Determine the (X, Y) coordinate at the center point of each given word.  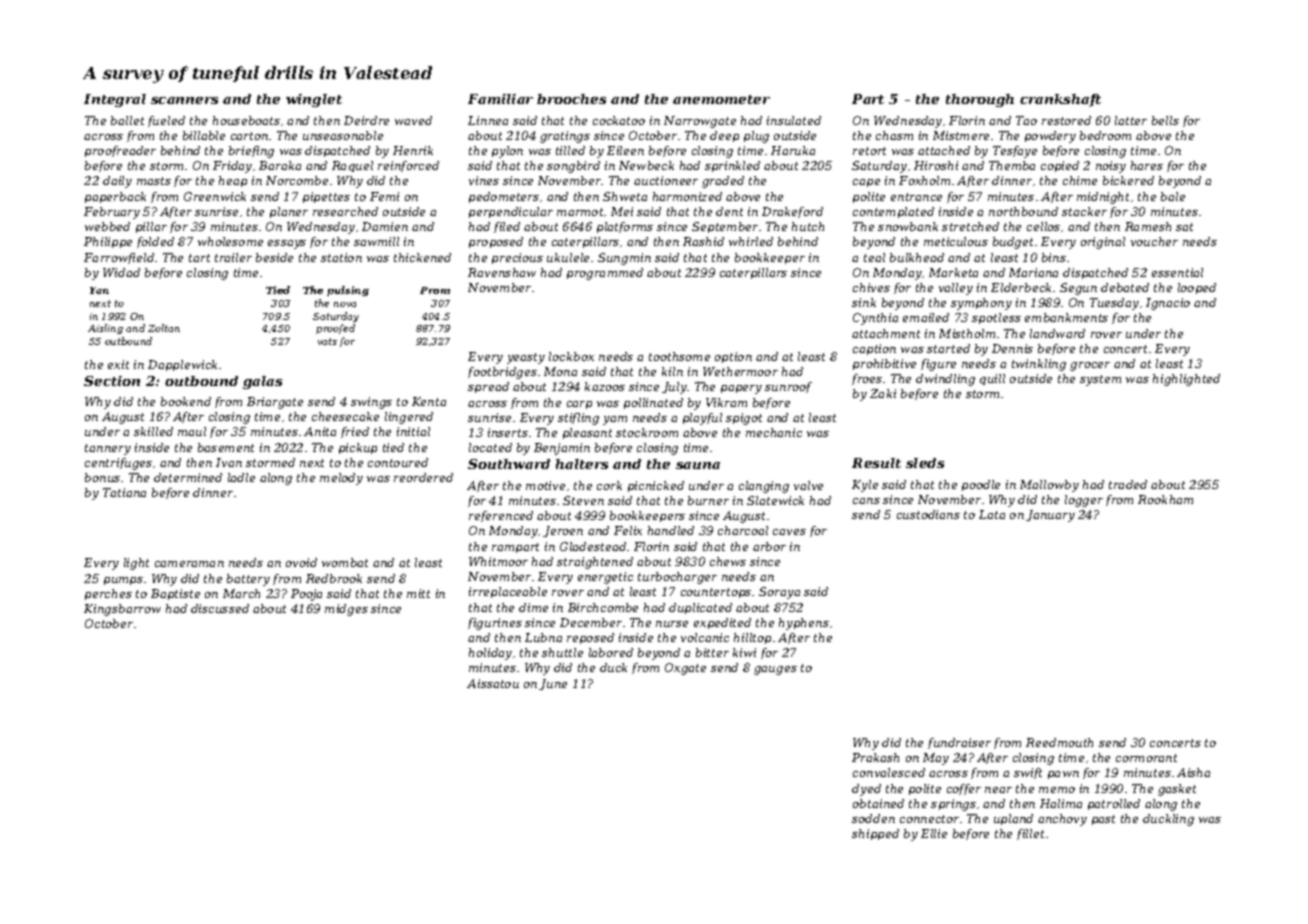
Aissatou (493, 683)
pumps (123, 581)
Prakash (875, 757)
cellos (1043, 226)
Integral (115, 100)
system (1100, 380)
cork (609, 485)
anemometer (721, 99)
